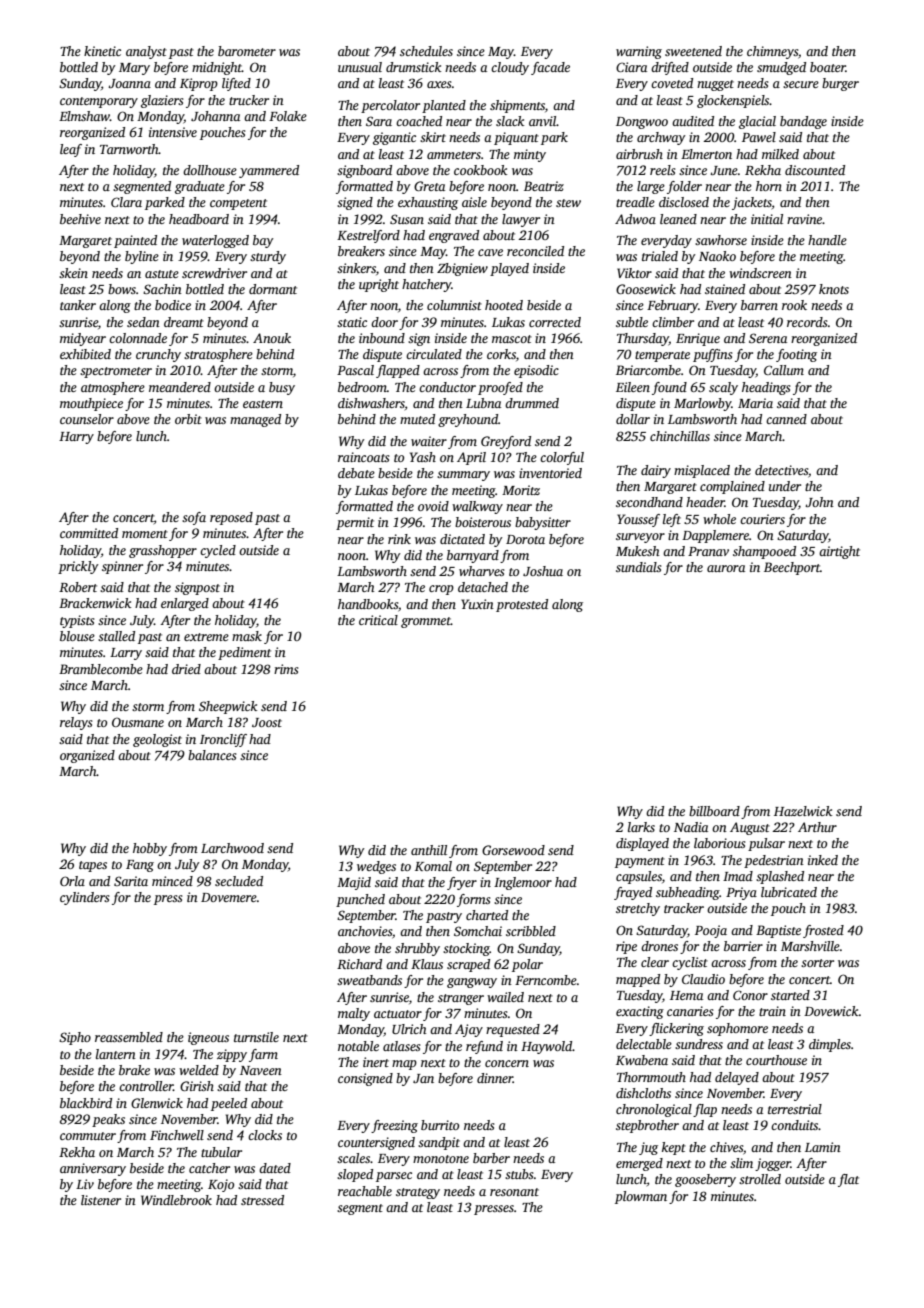  I want to click on Girish, so click(197, 1086).
